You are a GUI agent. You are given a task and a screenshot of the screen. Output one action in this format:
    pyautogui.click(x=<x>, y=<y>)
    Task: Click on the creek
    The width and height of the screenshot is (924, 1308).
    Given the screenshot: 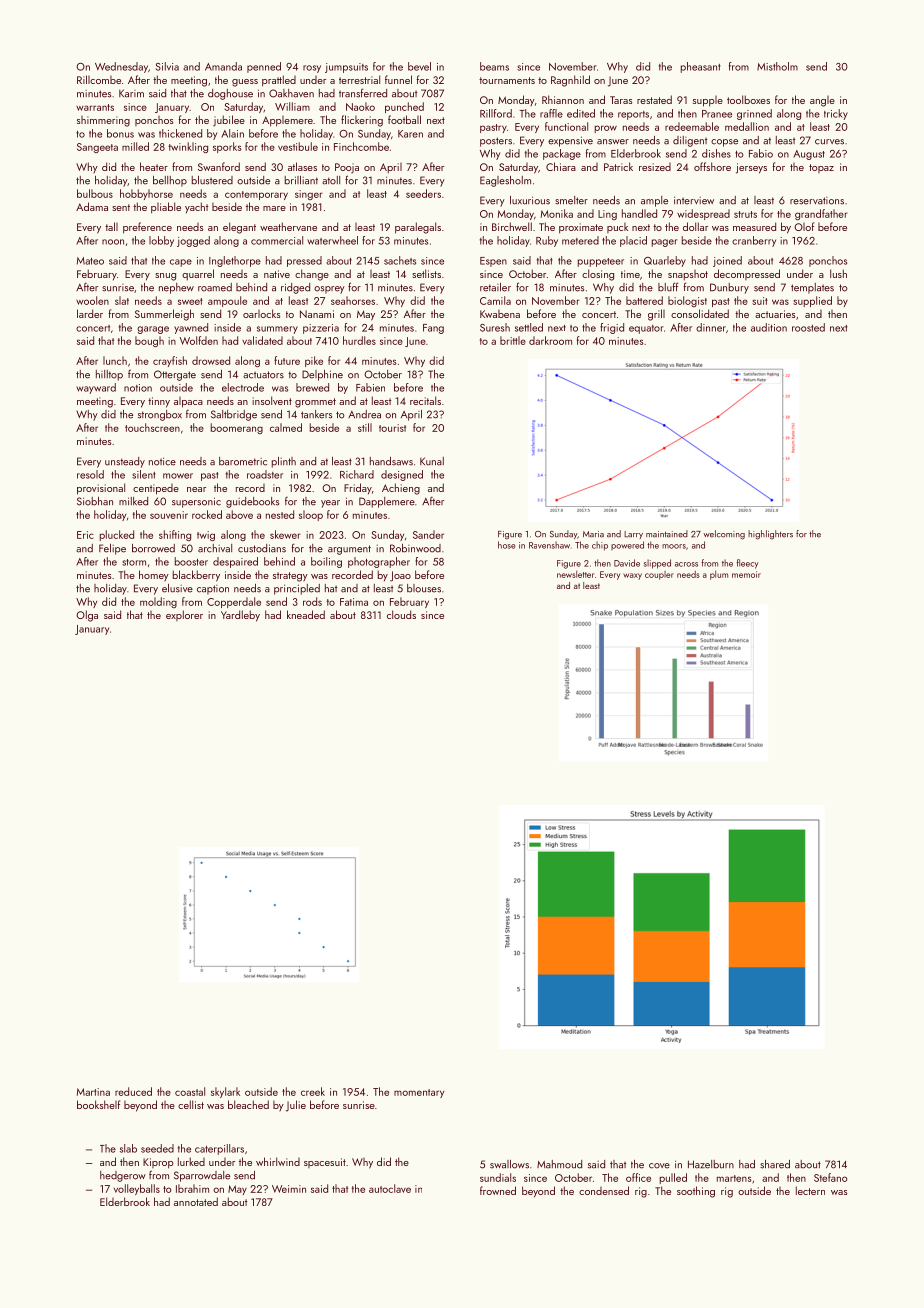 What is the action you would take?
    pyautogui.click(x=313, y=1091)
